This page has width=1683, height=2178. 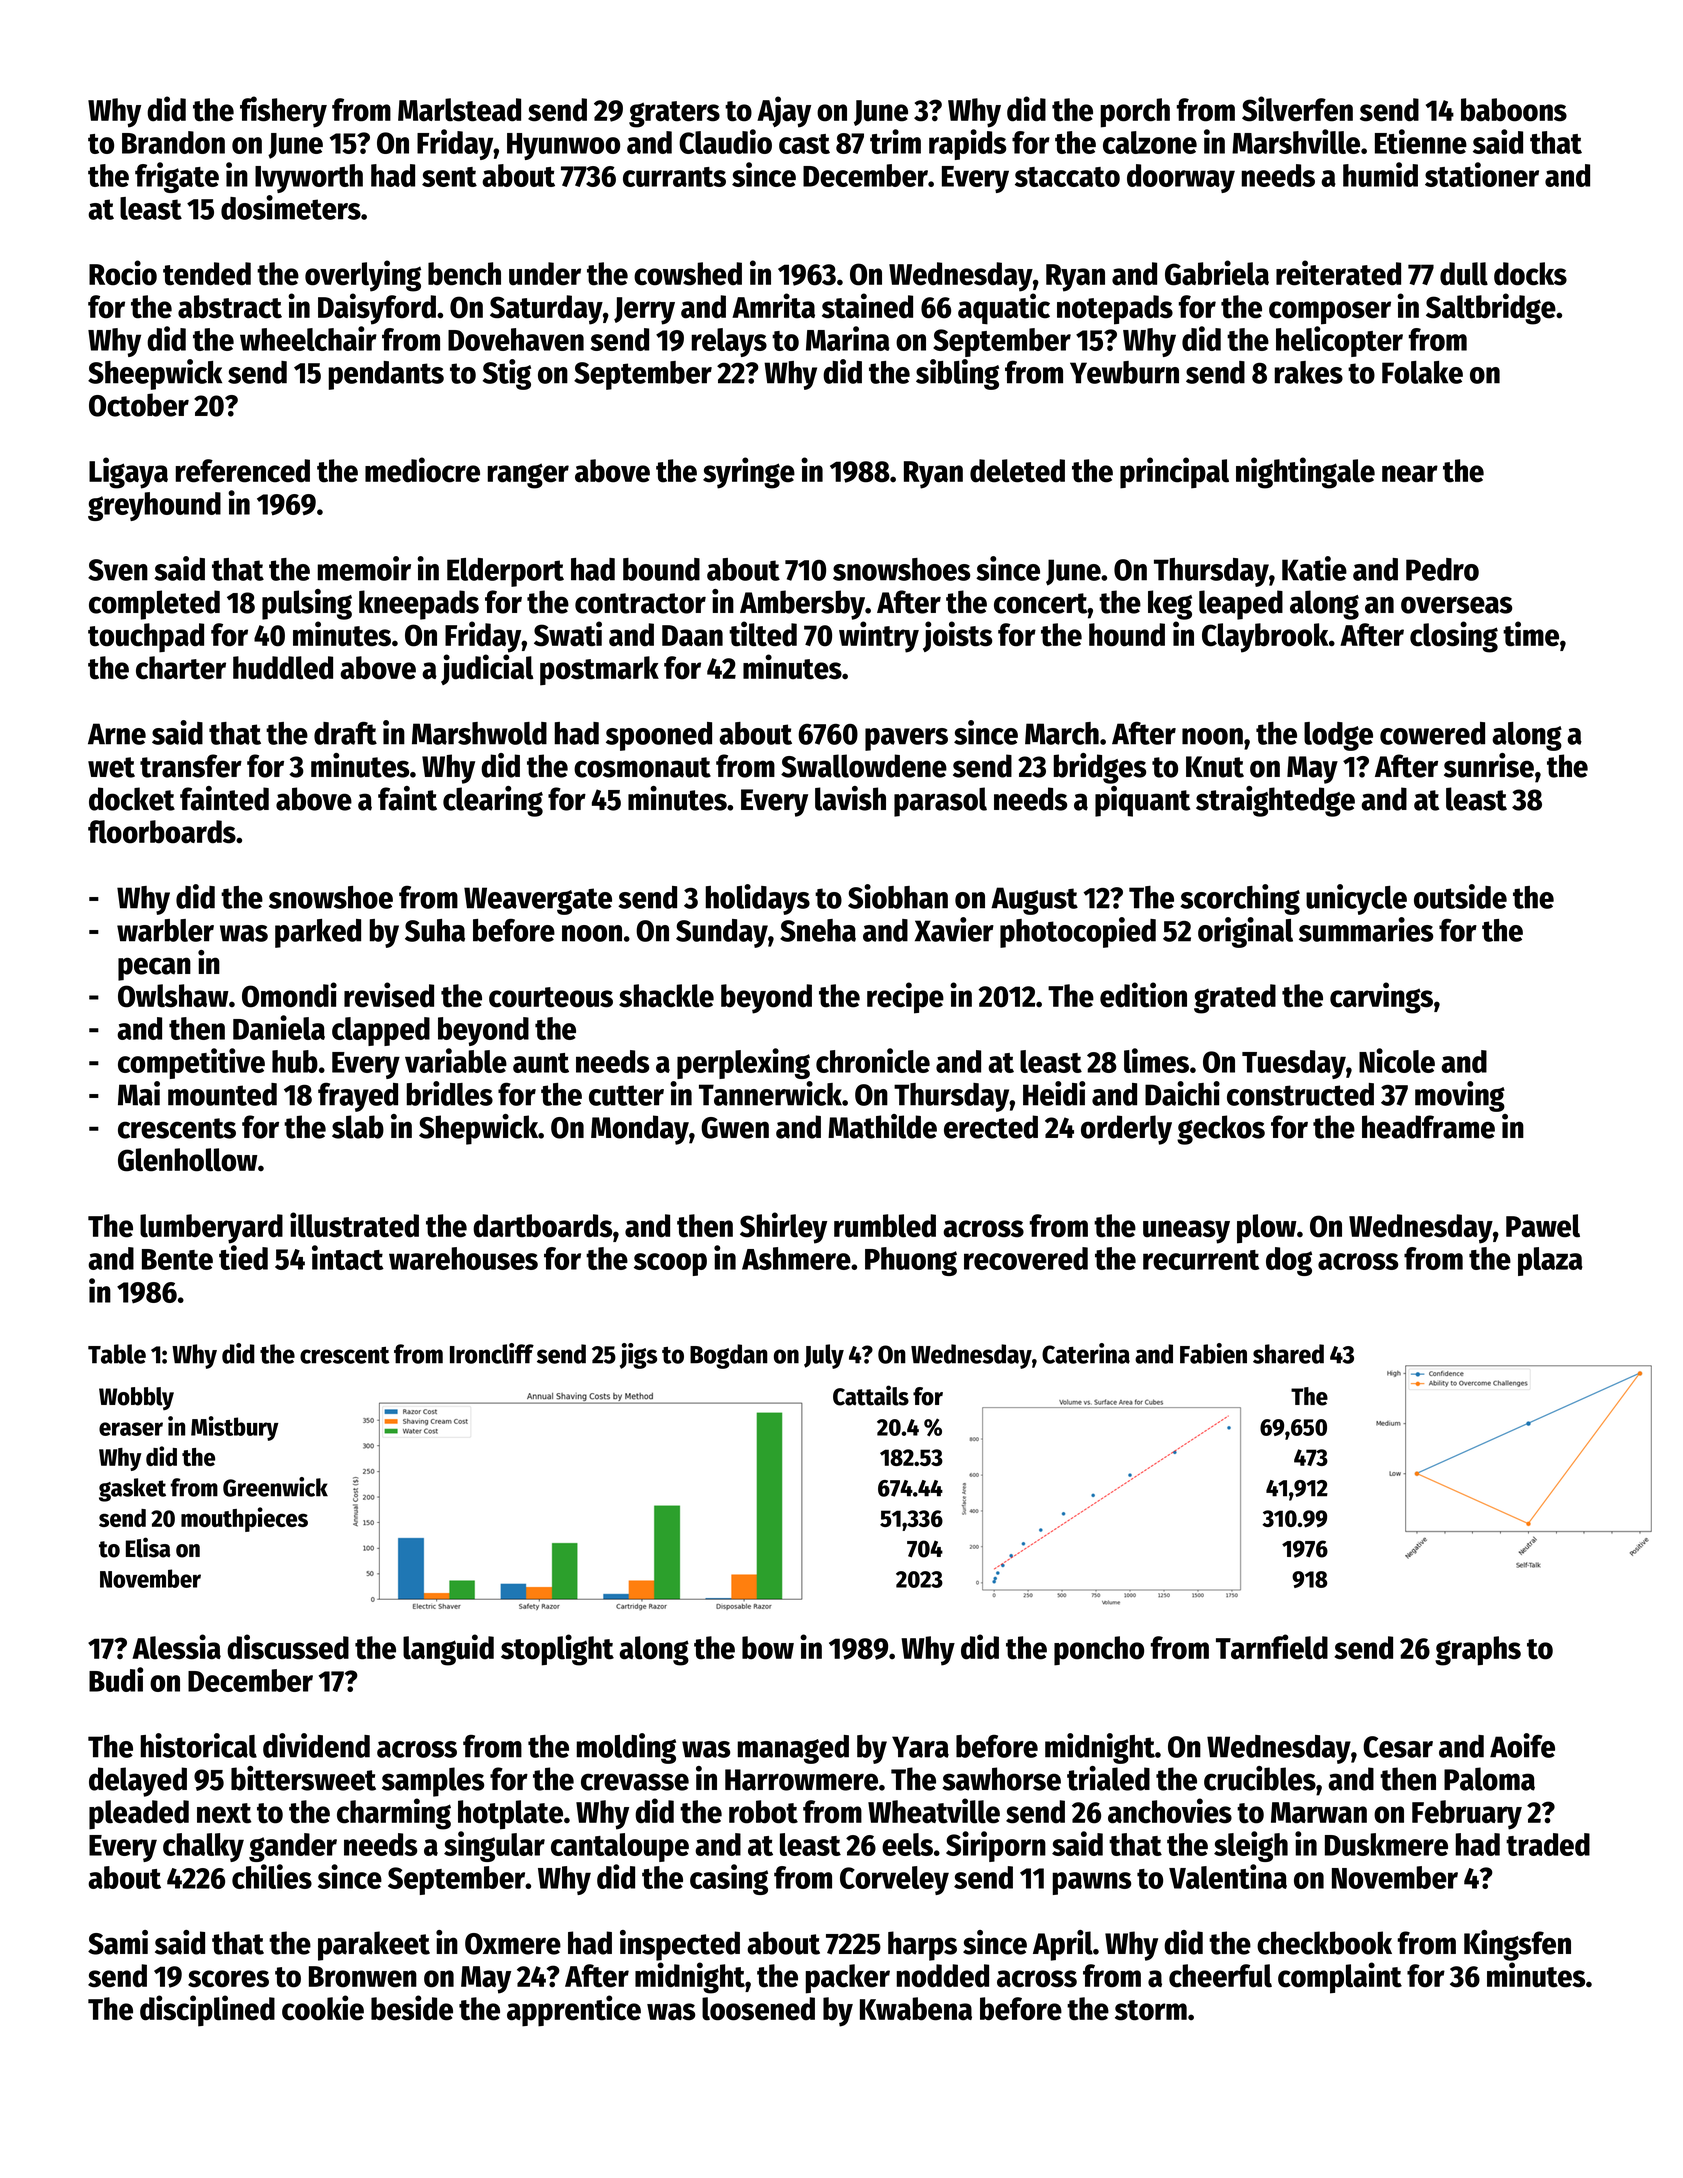 I want to click on Kingsfen, so click(x=1517, y=1945).
